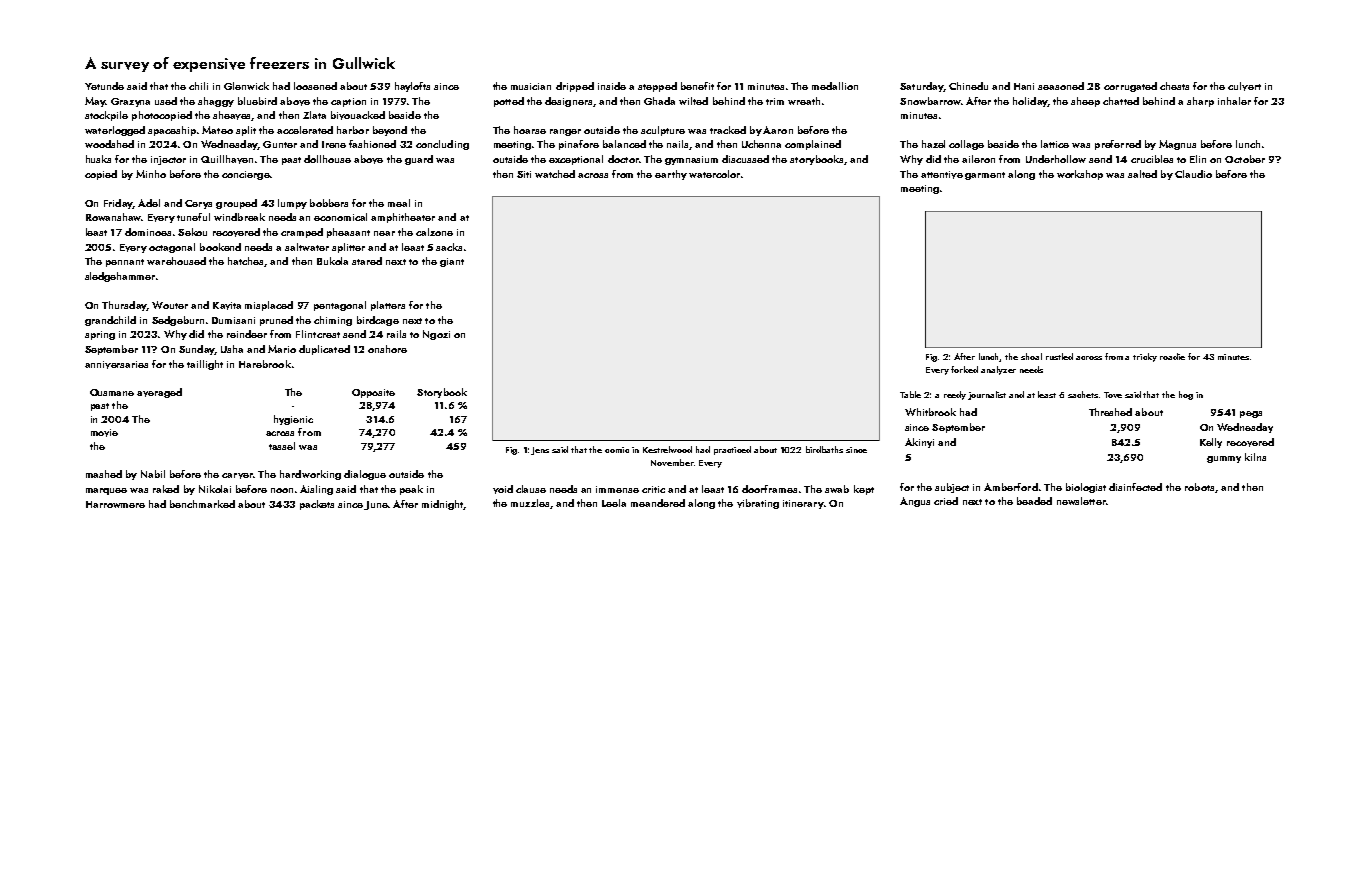 This image has width=1372, height=887. I want to click on pennant, so click(125, 263).
